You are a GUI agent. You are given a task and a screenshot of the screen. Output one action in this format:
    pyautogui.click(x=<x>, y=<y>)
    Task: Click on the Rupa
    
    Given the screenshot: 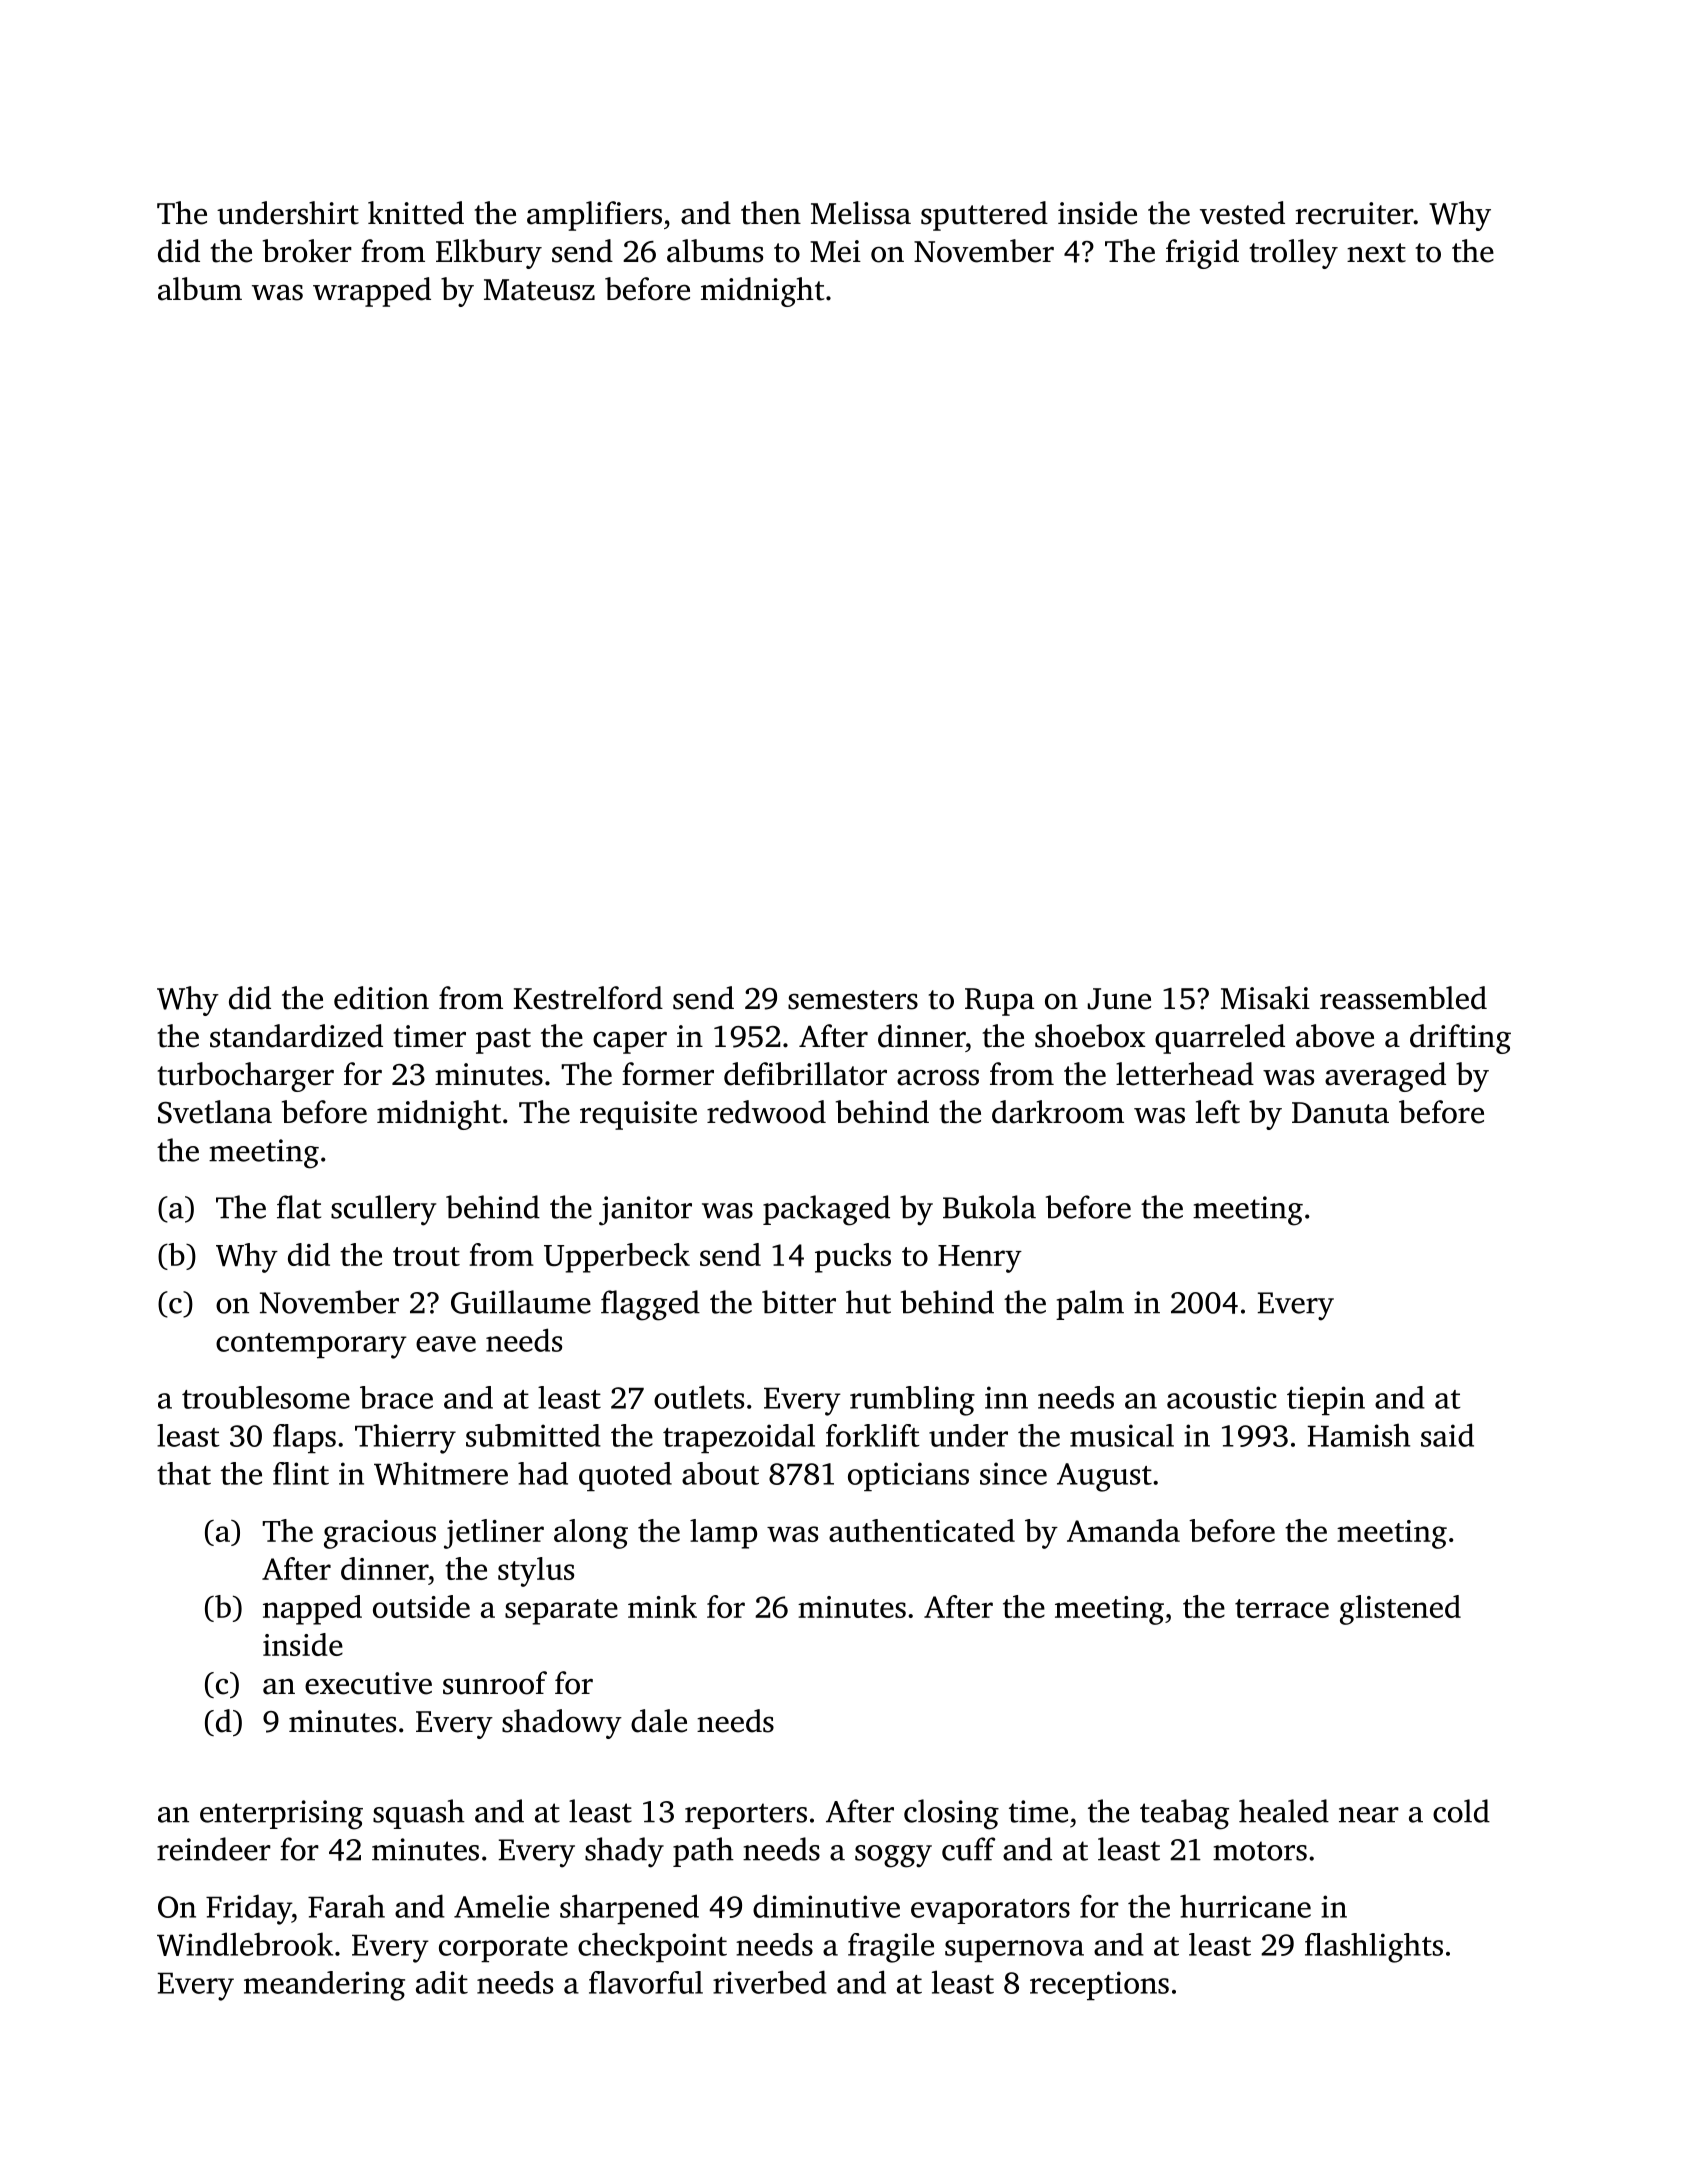 What is the action you would take?
    pyautogui.click(x=999, y=1002)
